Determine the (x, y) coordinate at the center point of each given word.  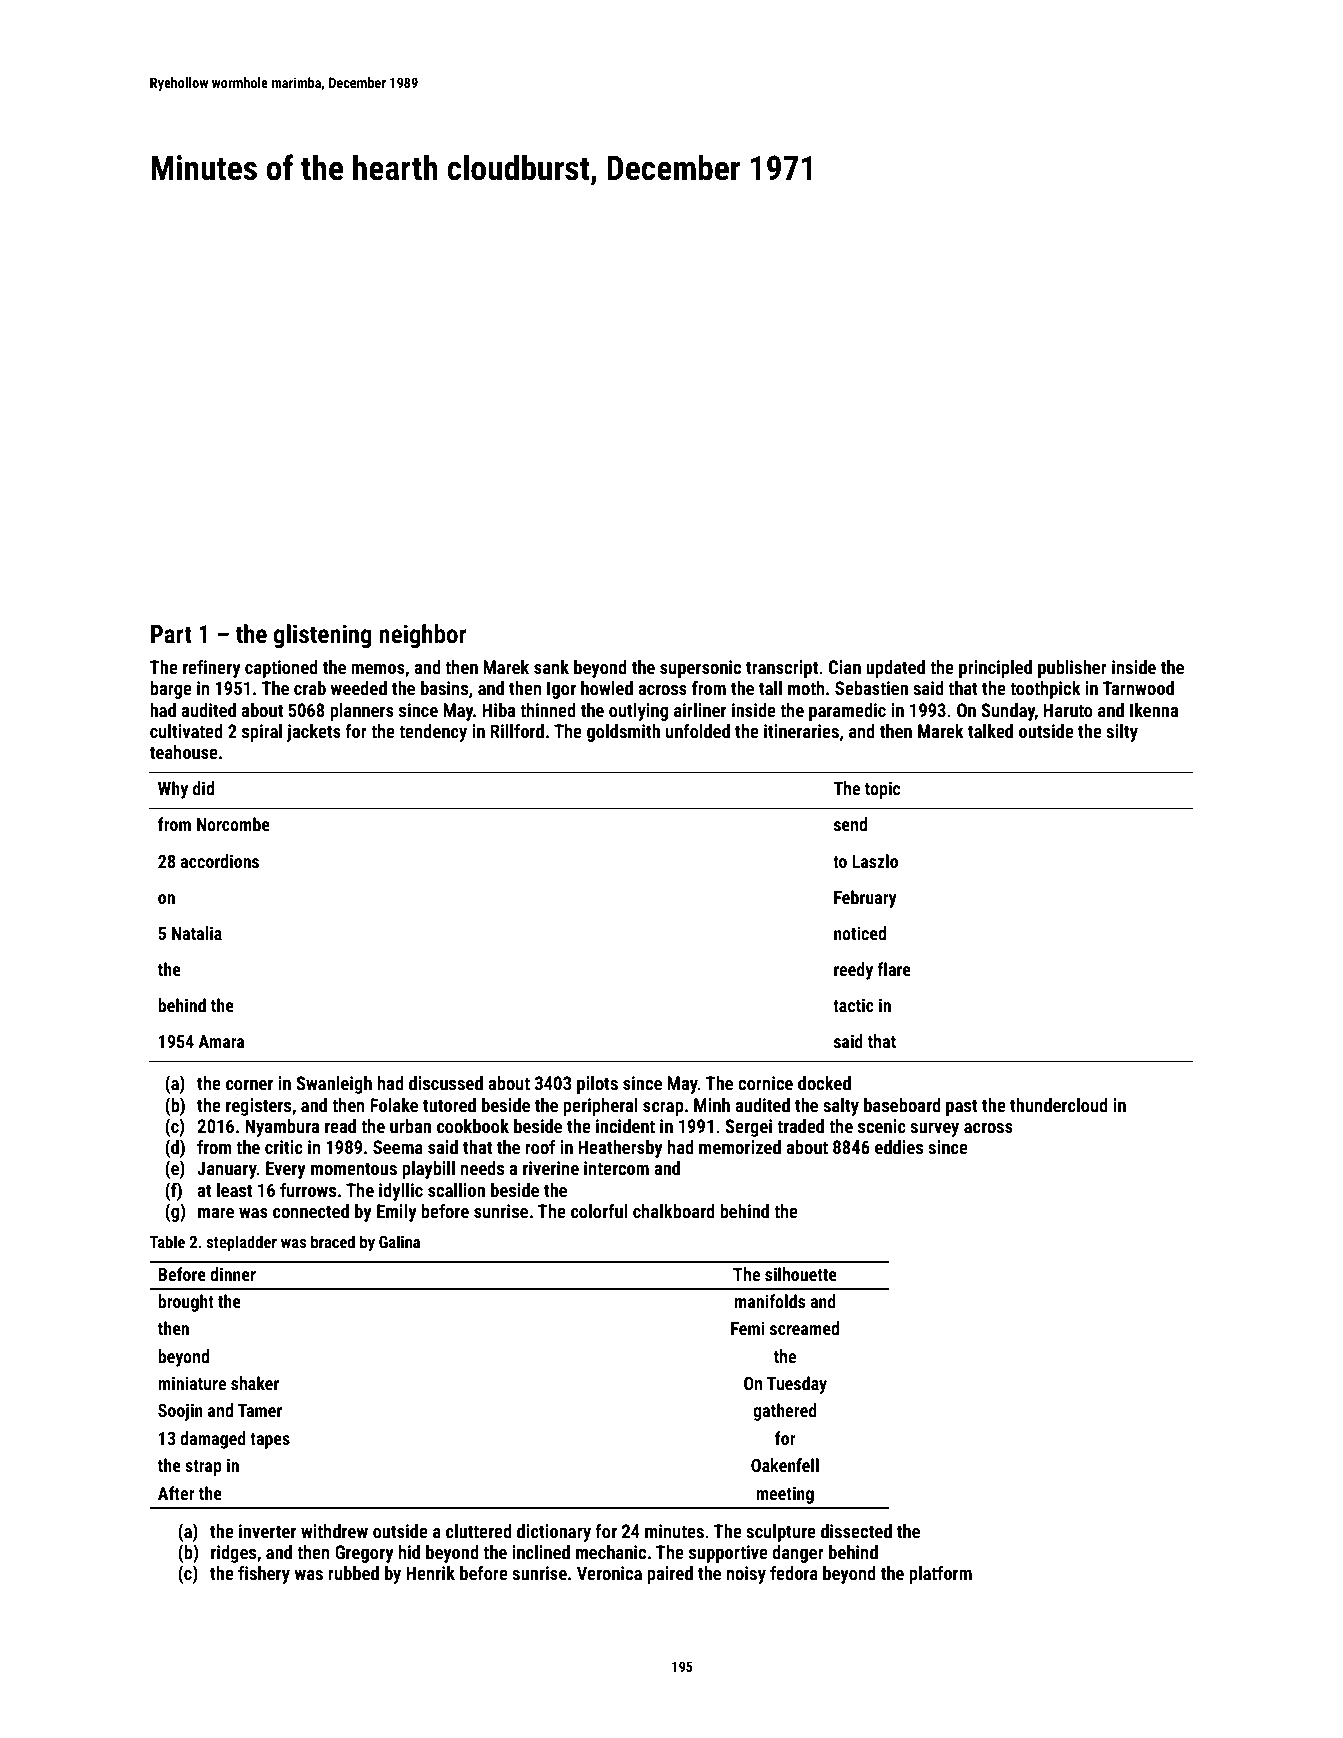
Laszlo (875, 861)
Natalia (197, 933)
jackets (314, 733)
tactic (853, 1005)
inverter (267, 1531)
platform (940, 1575)
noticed (860, 933)
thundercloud (1059, 1105)
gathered (785, 1412)
